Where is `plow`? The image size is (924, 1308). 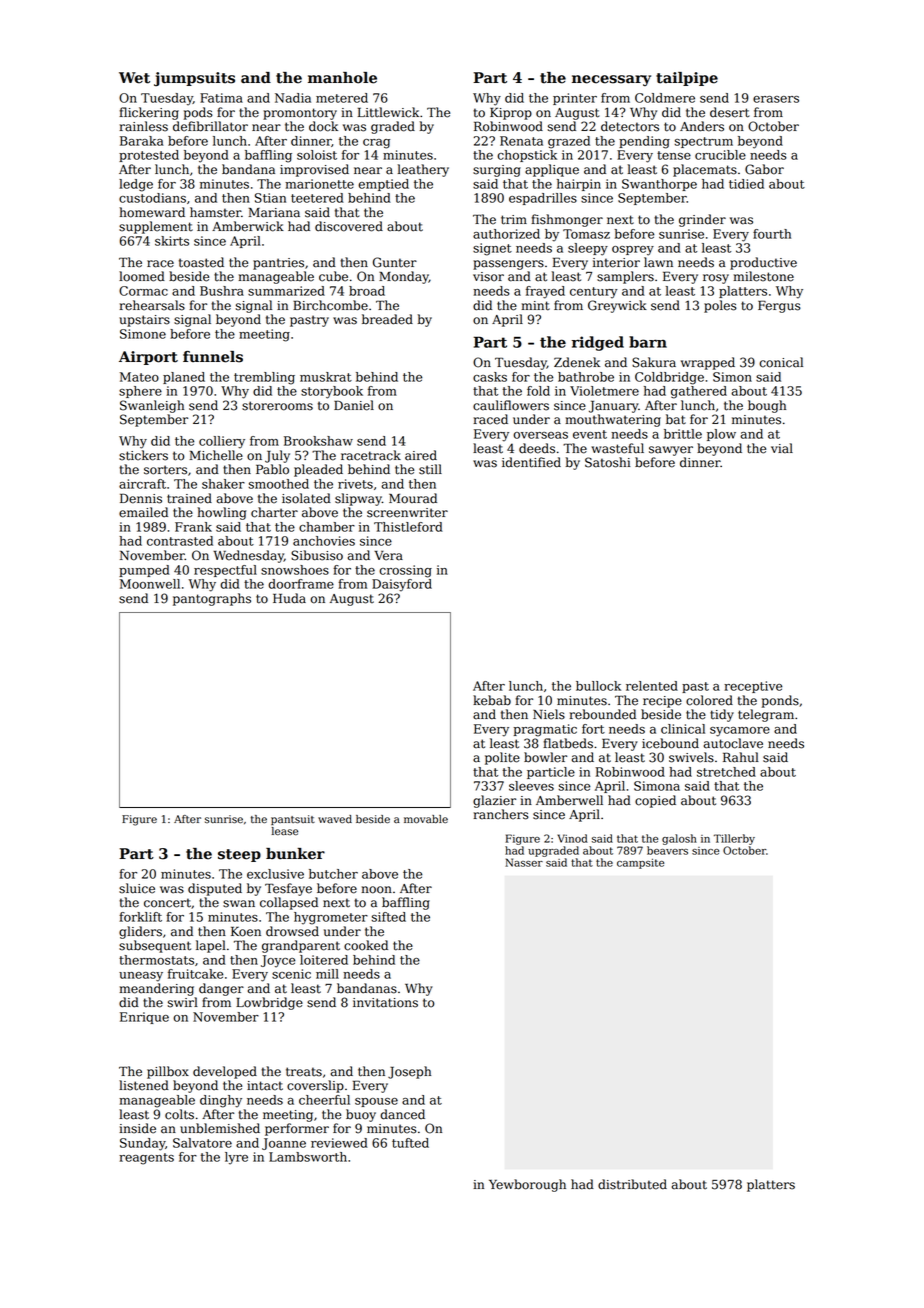
plow is located at coordinates (721, 435).
